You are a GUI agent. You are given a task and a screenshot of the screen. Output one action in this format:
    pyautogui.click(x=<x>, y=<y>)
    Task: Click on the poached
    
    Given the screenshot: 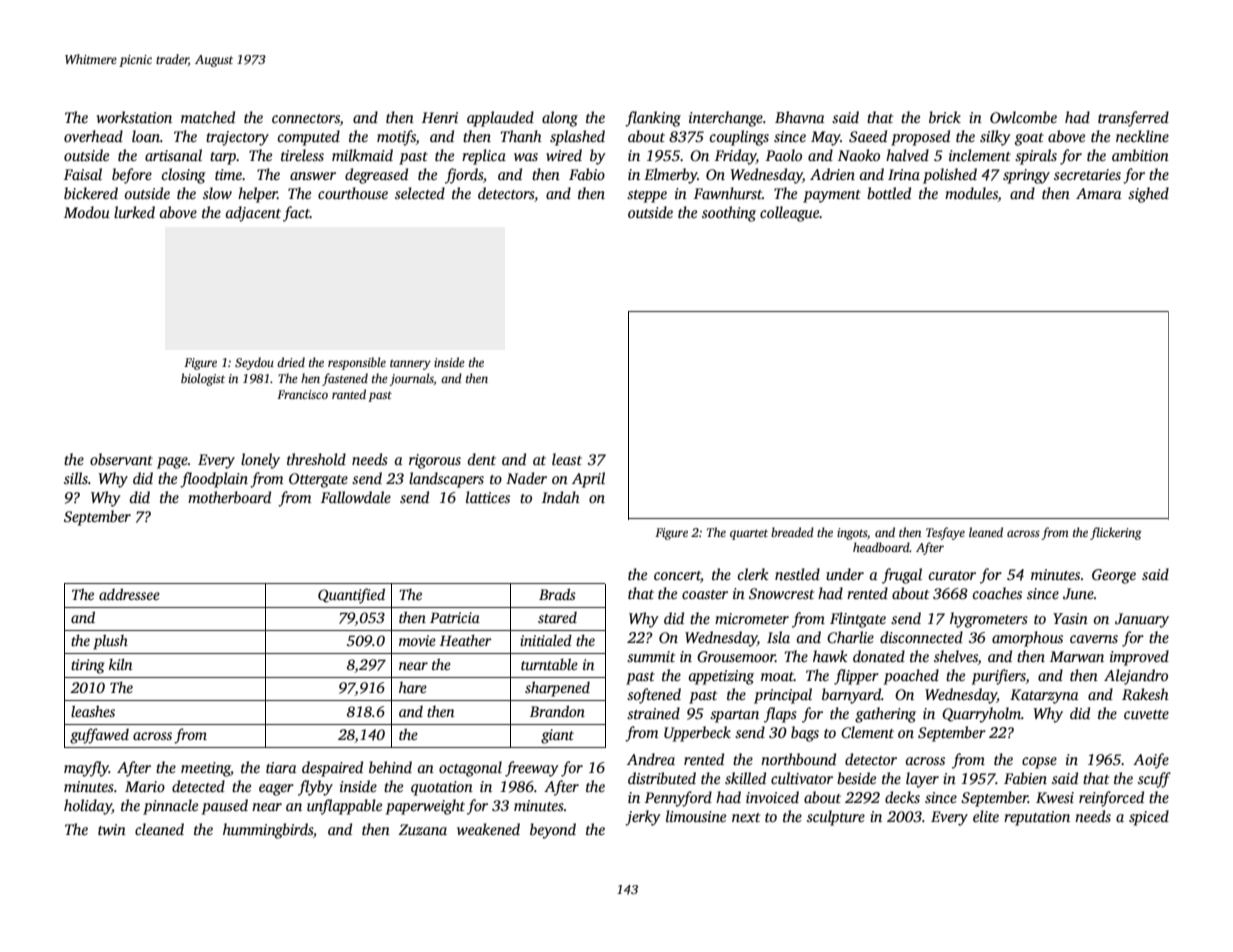 What is the action you would take?
    pyautogui.click(x=911, y=677)
